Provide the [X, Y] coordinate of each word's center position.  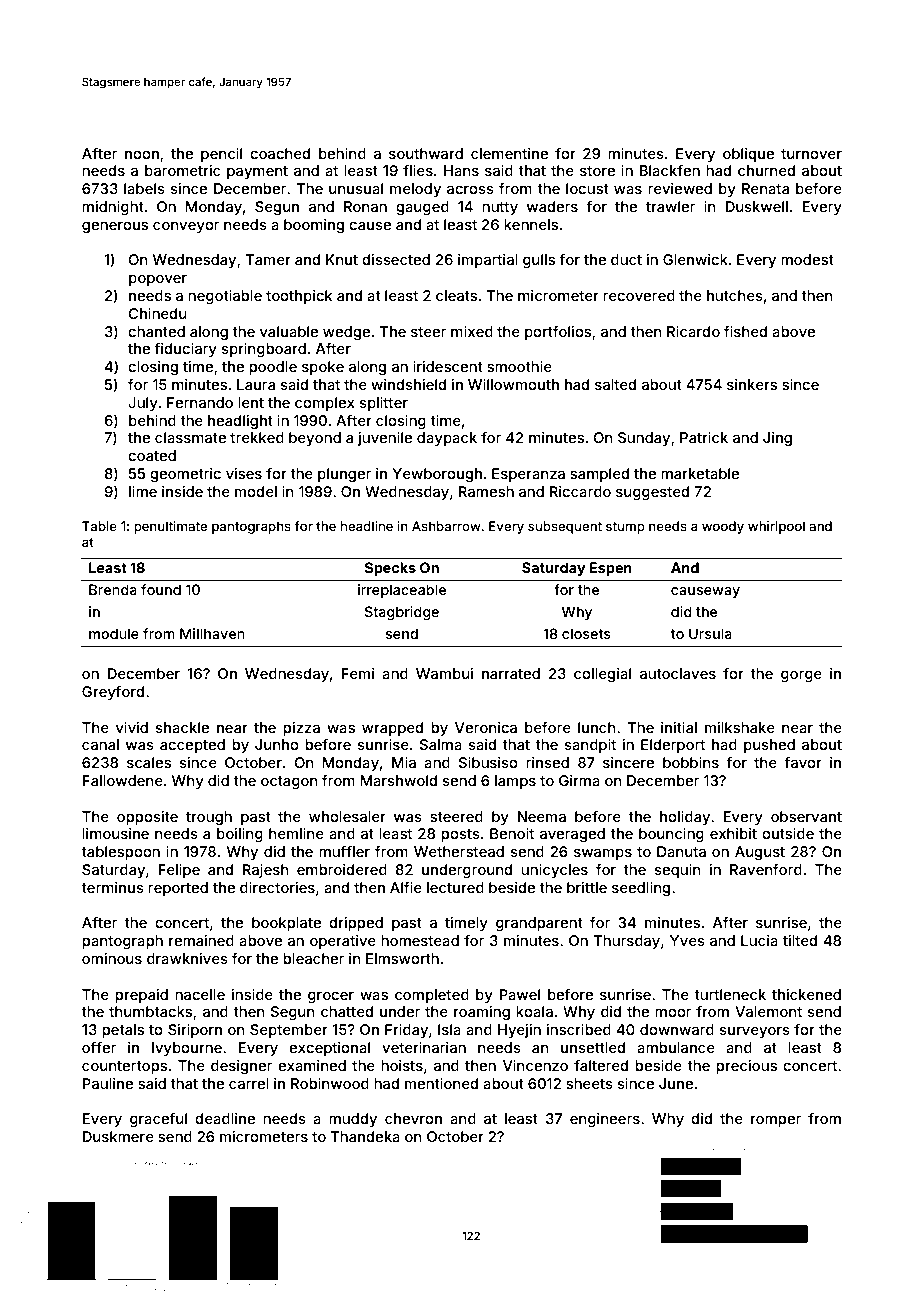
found [161, 589]
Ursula [710, 633]
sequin [678, 871]
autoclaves [678, 673]
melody [415, 190]
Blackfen [670, 170]
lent [251, 402]
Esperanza [528, 475]
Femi [358, 673]
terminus [112, 887]
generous [115, 227]
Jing [777, 439]
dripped [356, 924]
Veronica [486, 727]
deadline [225, 1118]
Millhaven [212, 633]
